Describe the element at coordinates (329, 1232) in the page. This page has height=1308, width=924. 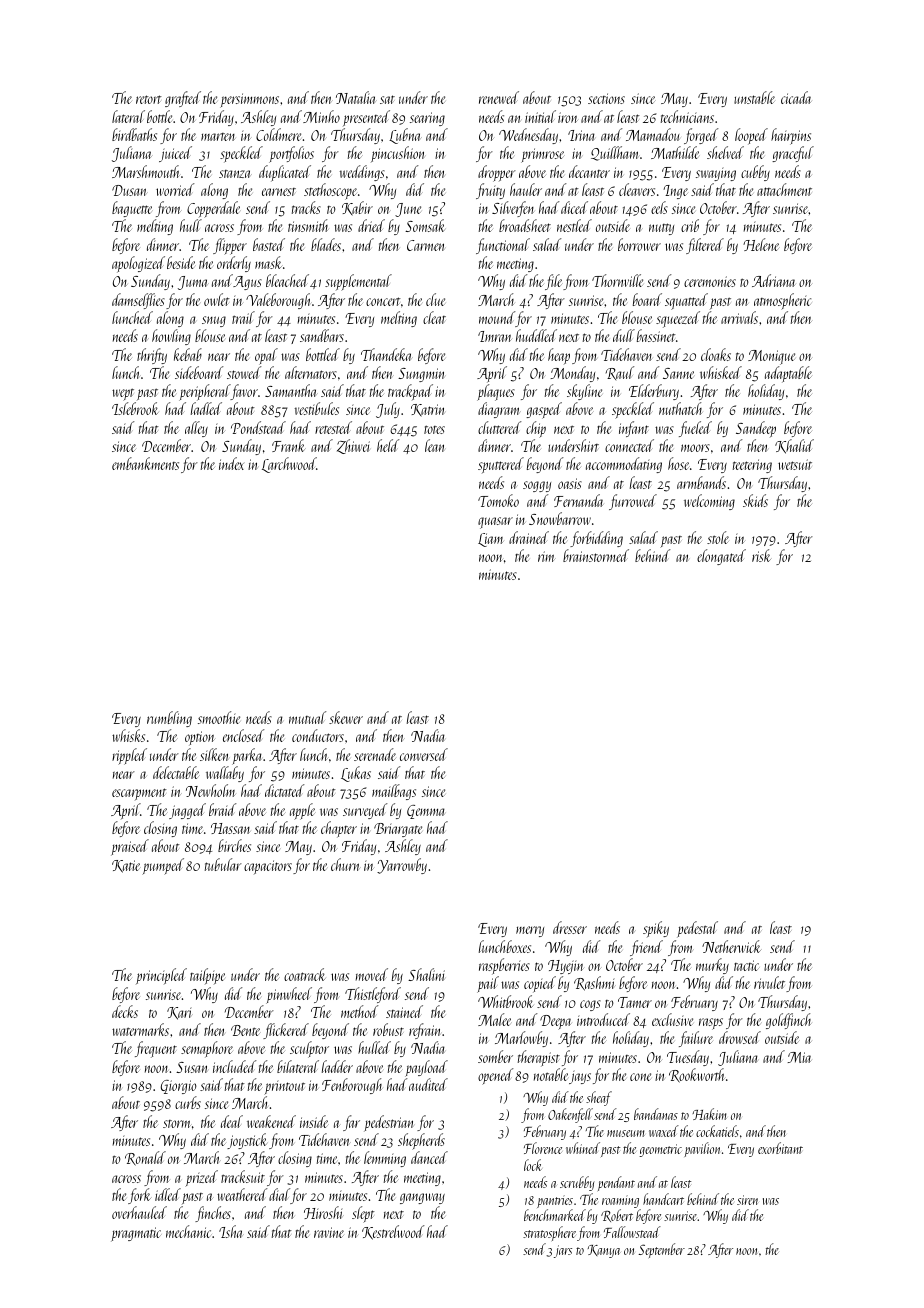
I see `ravine` at that location.
